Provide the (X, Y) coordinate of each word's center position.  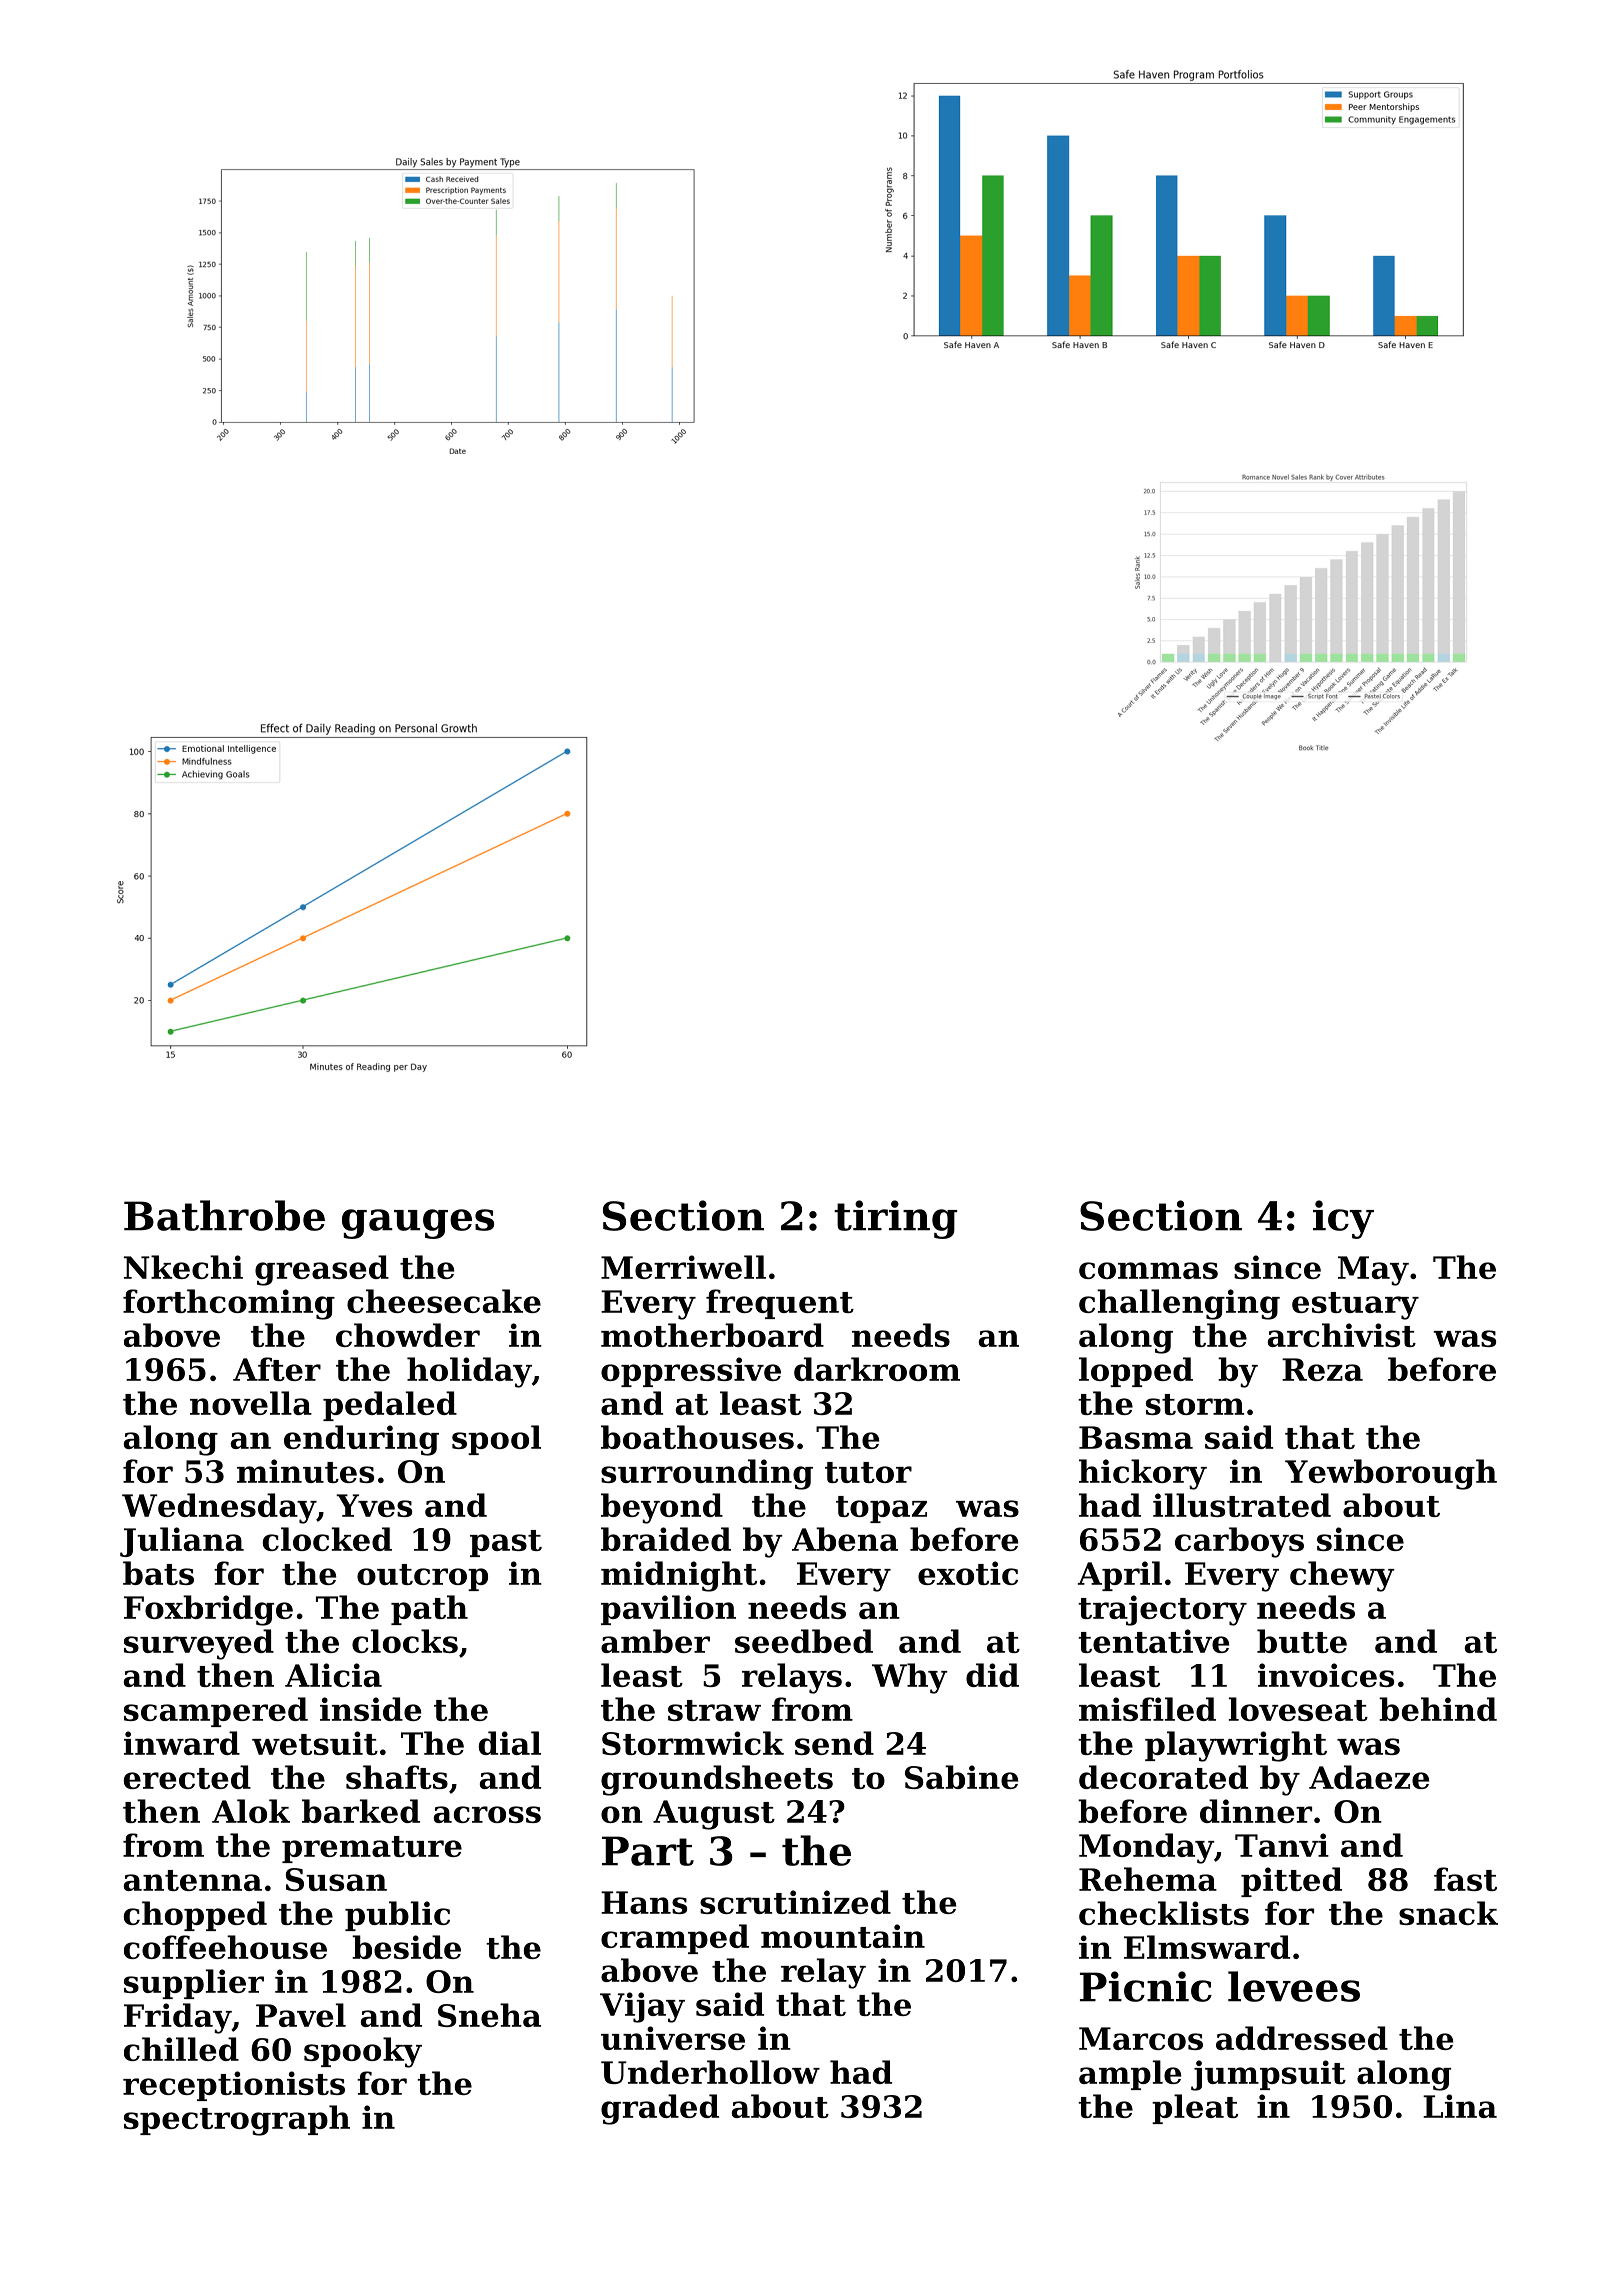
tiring (895, 1219)
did (992, 1675)
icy (1343, 1219)
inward (182, 1743)
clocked (327, 1539)
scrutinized (795, 1902)
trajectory (1162, 1610)
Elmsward (1207, 1947)
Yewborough (1391, 1474)
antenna (193, 1880)
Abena (845, 1539)
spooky (363, 2052)
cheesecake (444, 1301)
